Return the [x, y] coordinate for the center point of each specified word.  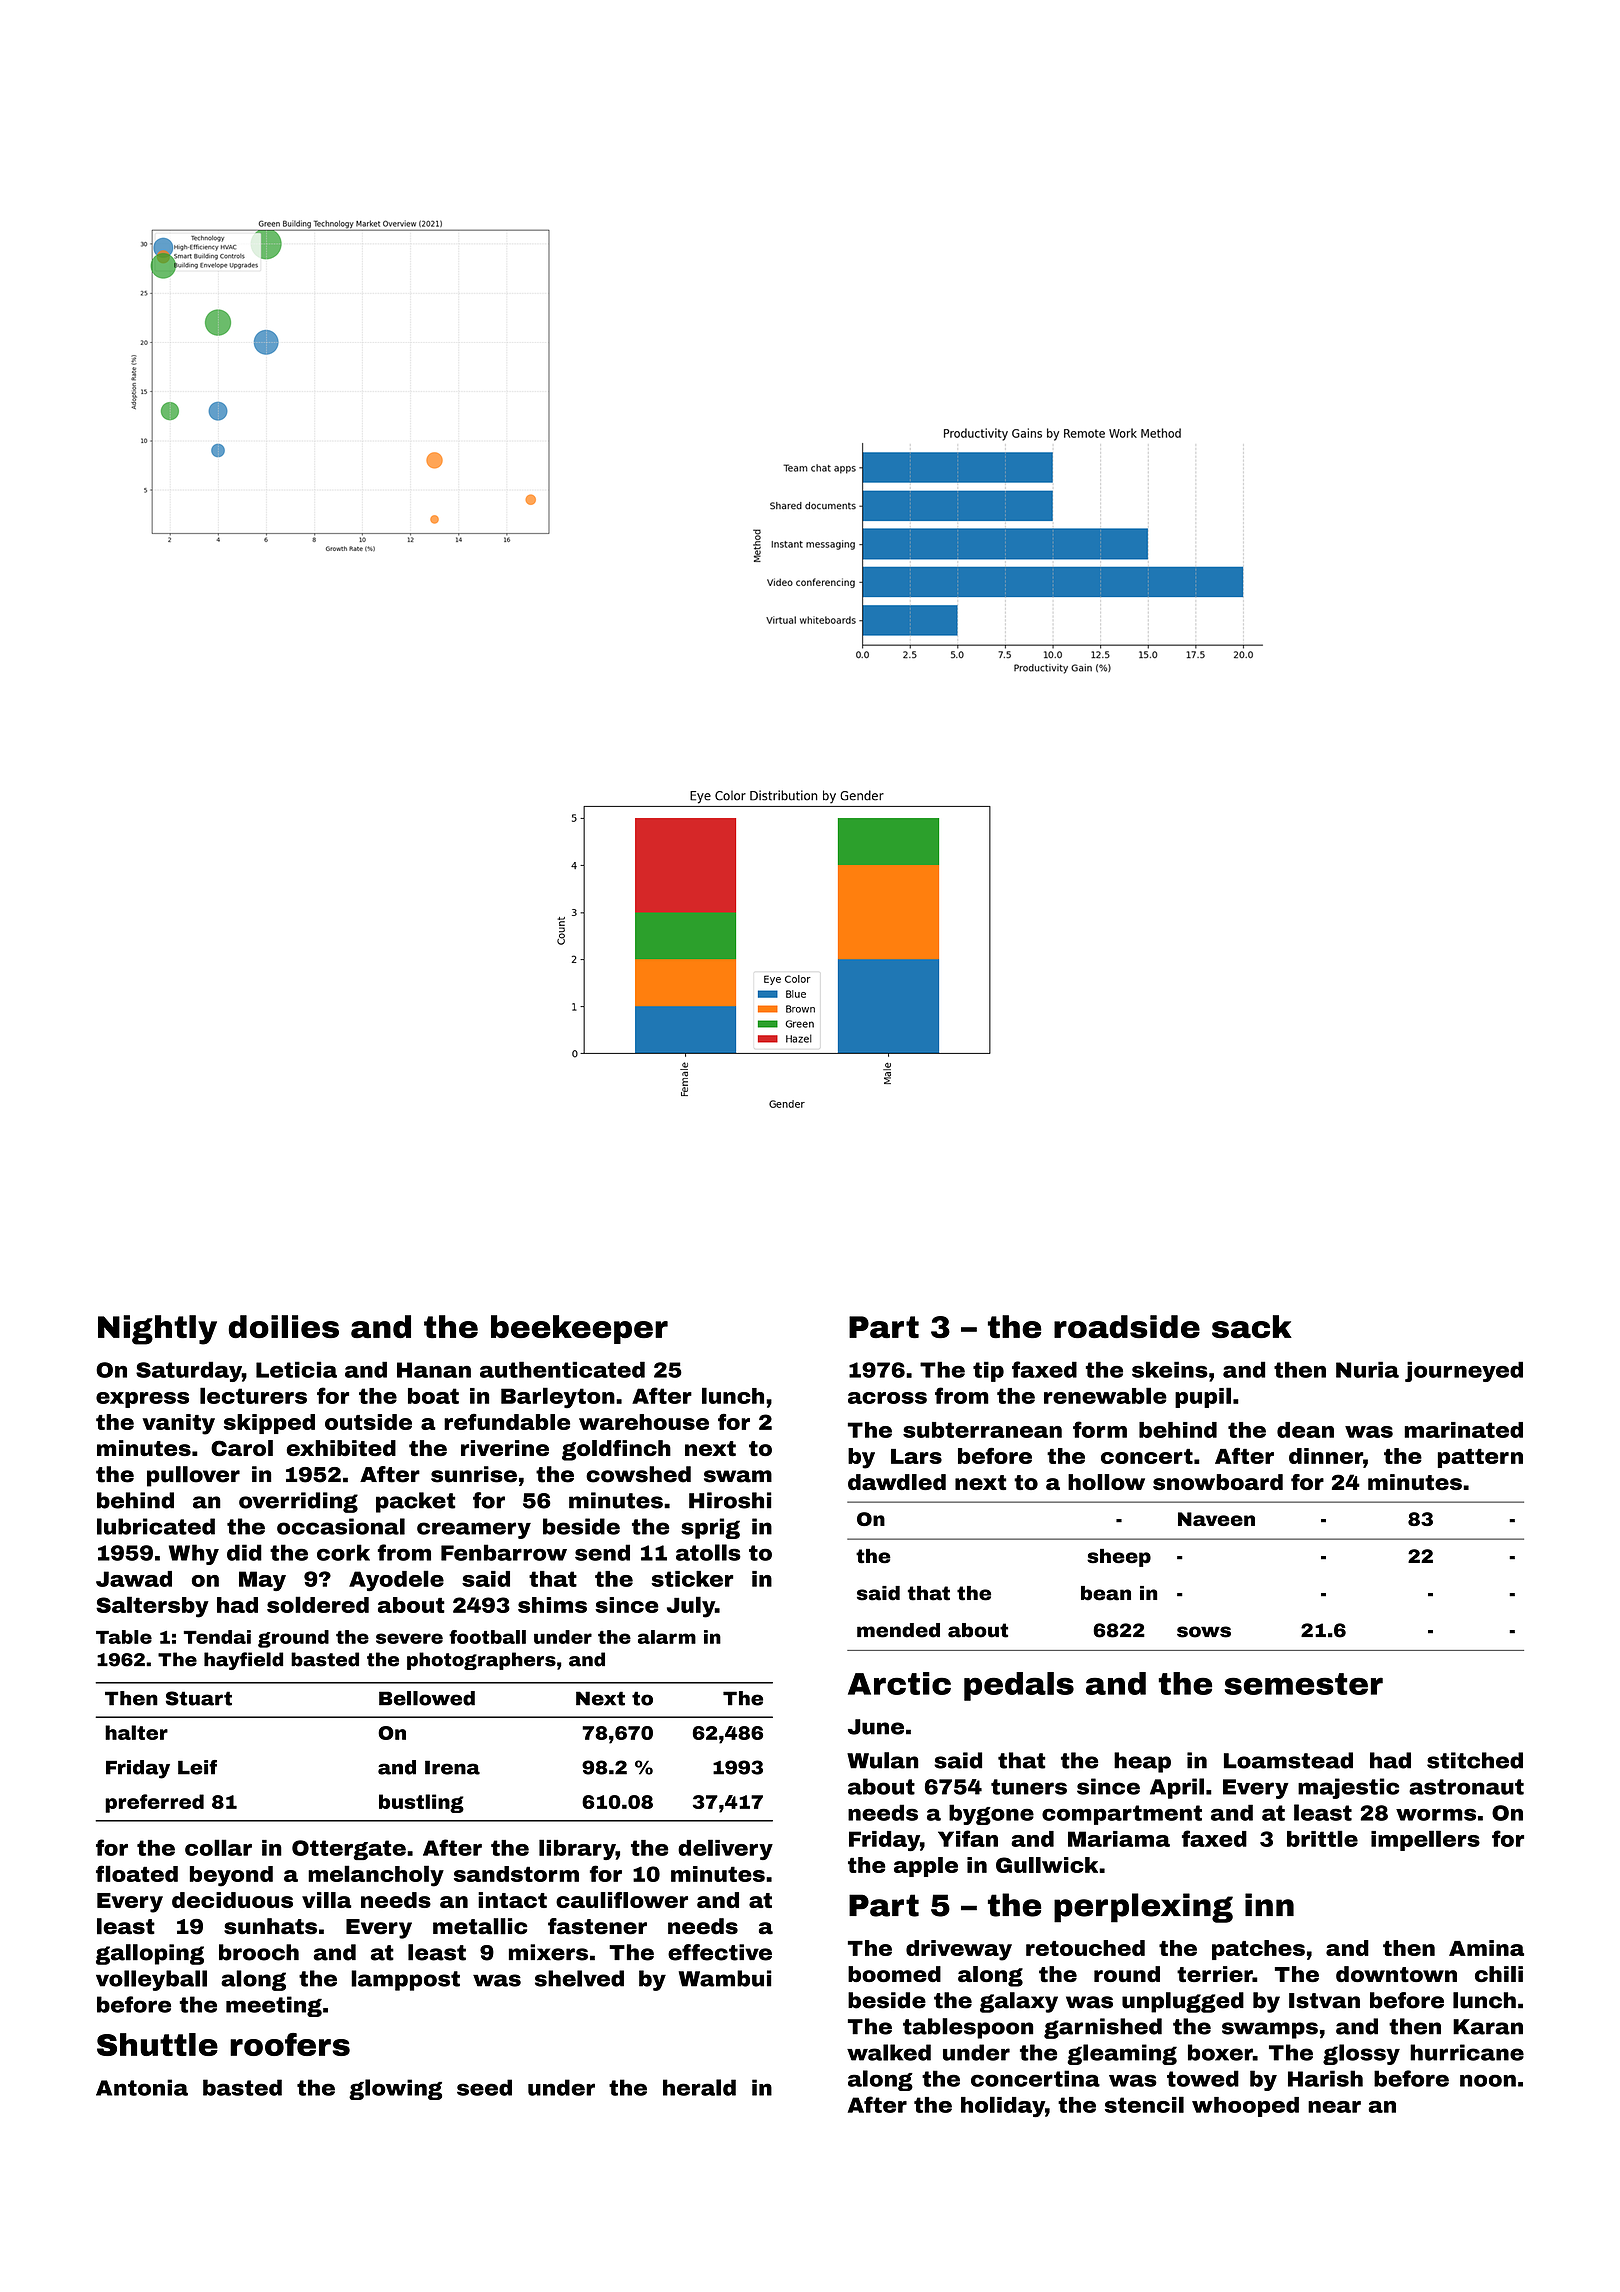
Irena [452, 1767]
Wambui [725, 1978]
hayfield [243, 1661]
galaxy [1019, 2002]
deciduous [232, 1900]
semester [1304, 1684]
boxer [1220, 2052]
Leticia [296, 1369]
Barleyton [558, 1398]
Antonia [142, 2087]
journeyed [1464, 1371]
